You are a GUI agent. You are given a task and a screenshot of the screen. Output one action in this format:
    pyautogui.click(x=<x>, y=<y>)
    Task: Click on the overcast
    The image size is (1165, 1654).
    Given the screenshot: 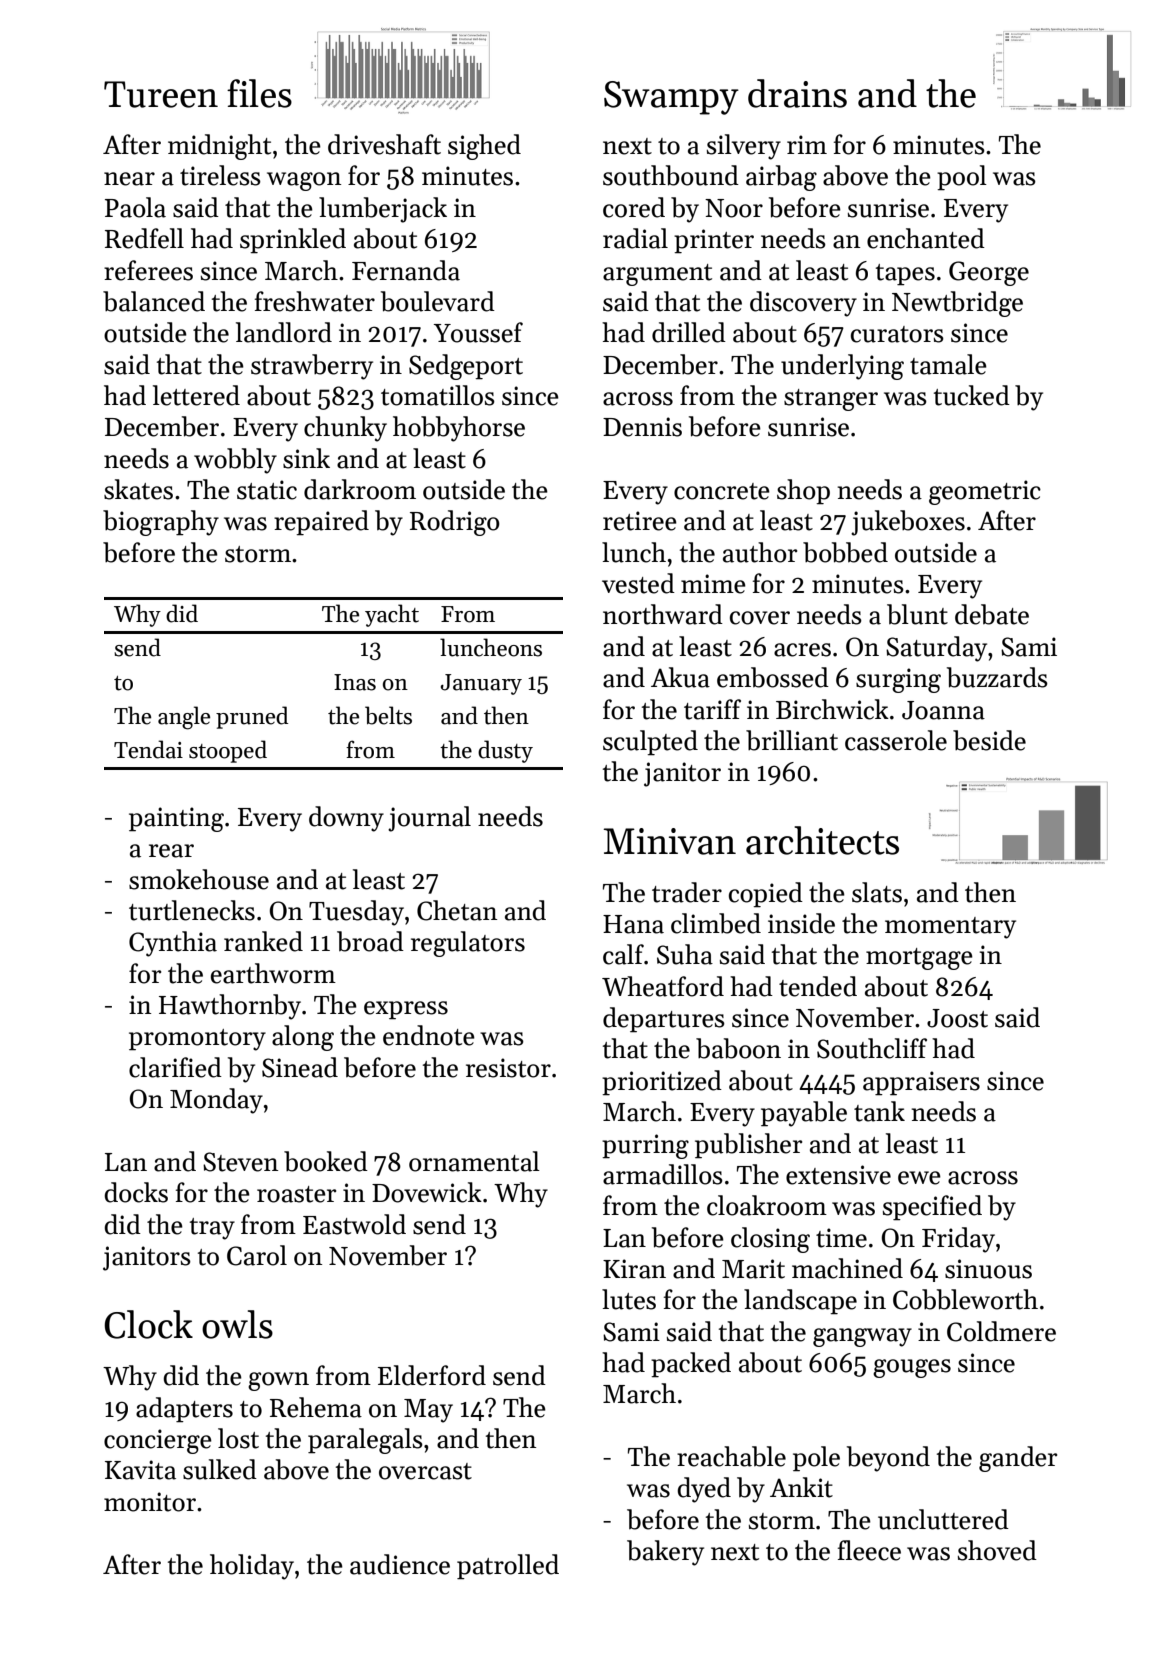 What is the action you would take?
    pyautogui.click(x=425, y=1471)
